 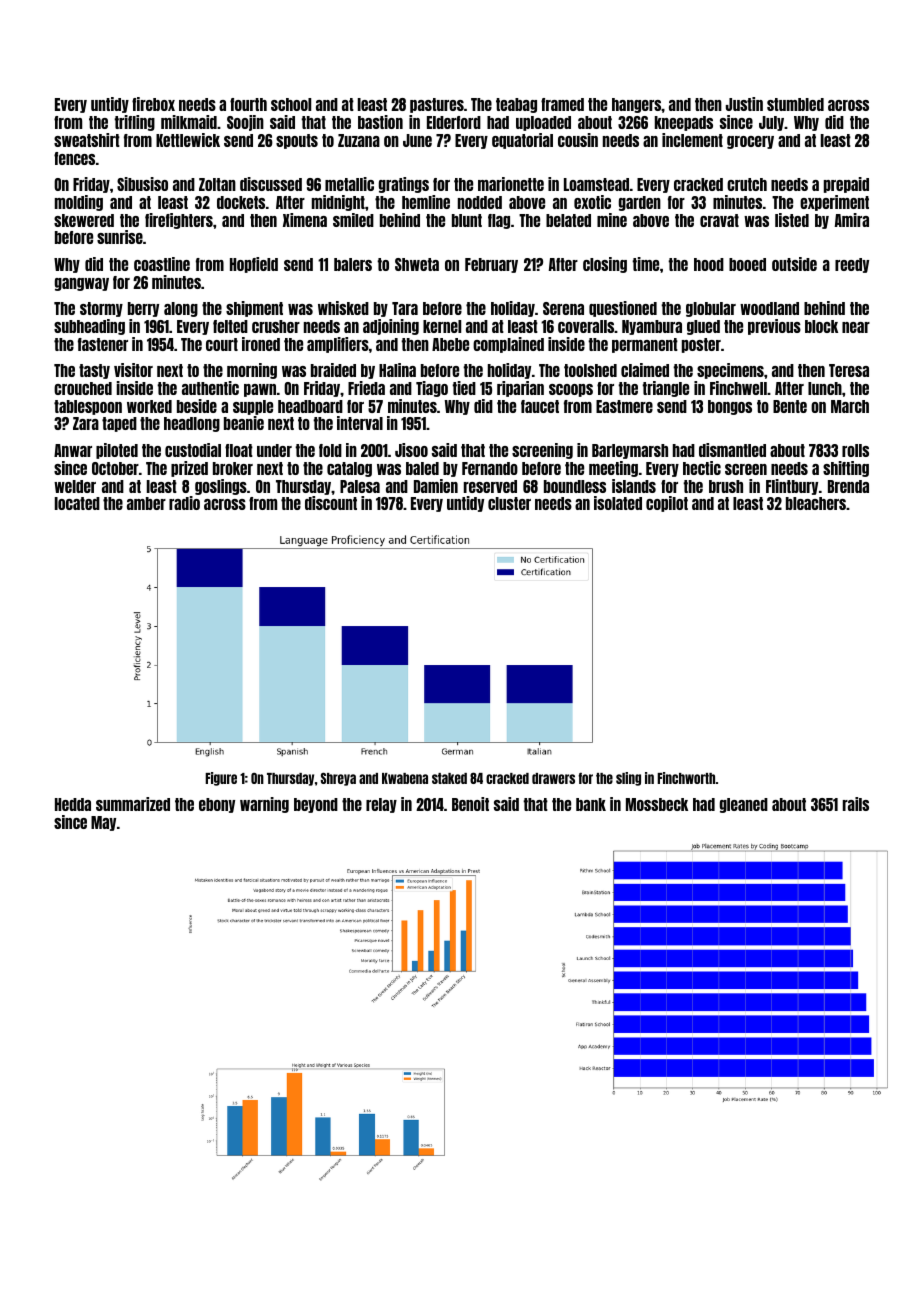 I want to click on closing, so click(x=605, y=265).
